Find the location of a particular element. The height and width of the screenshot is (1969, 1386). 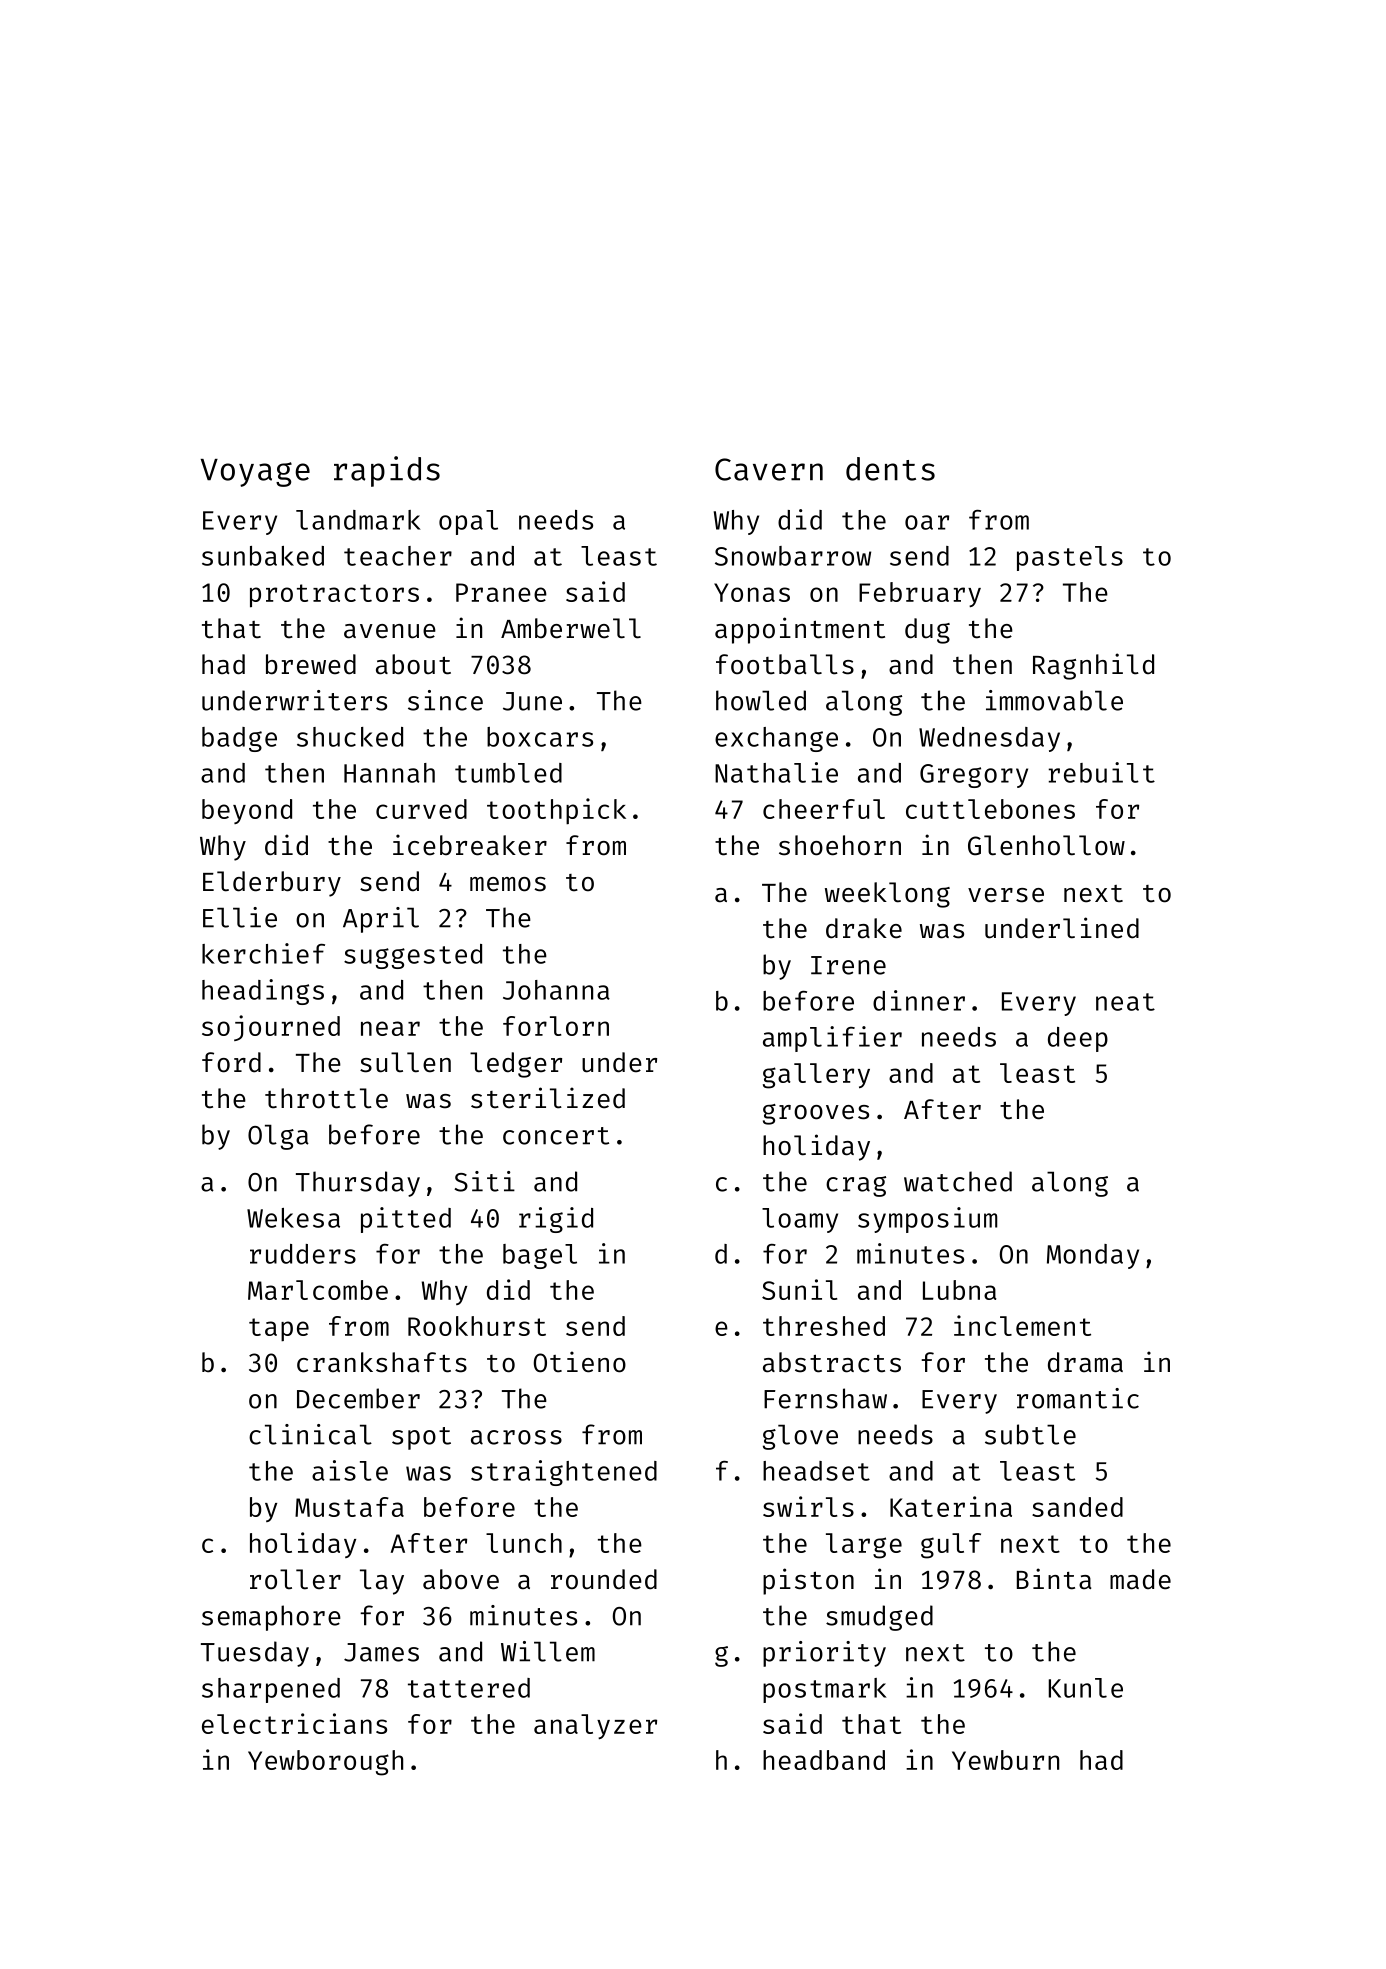

beyond is located at coordinates (247, 811).
